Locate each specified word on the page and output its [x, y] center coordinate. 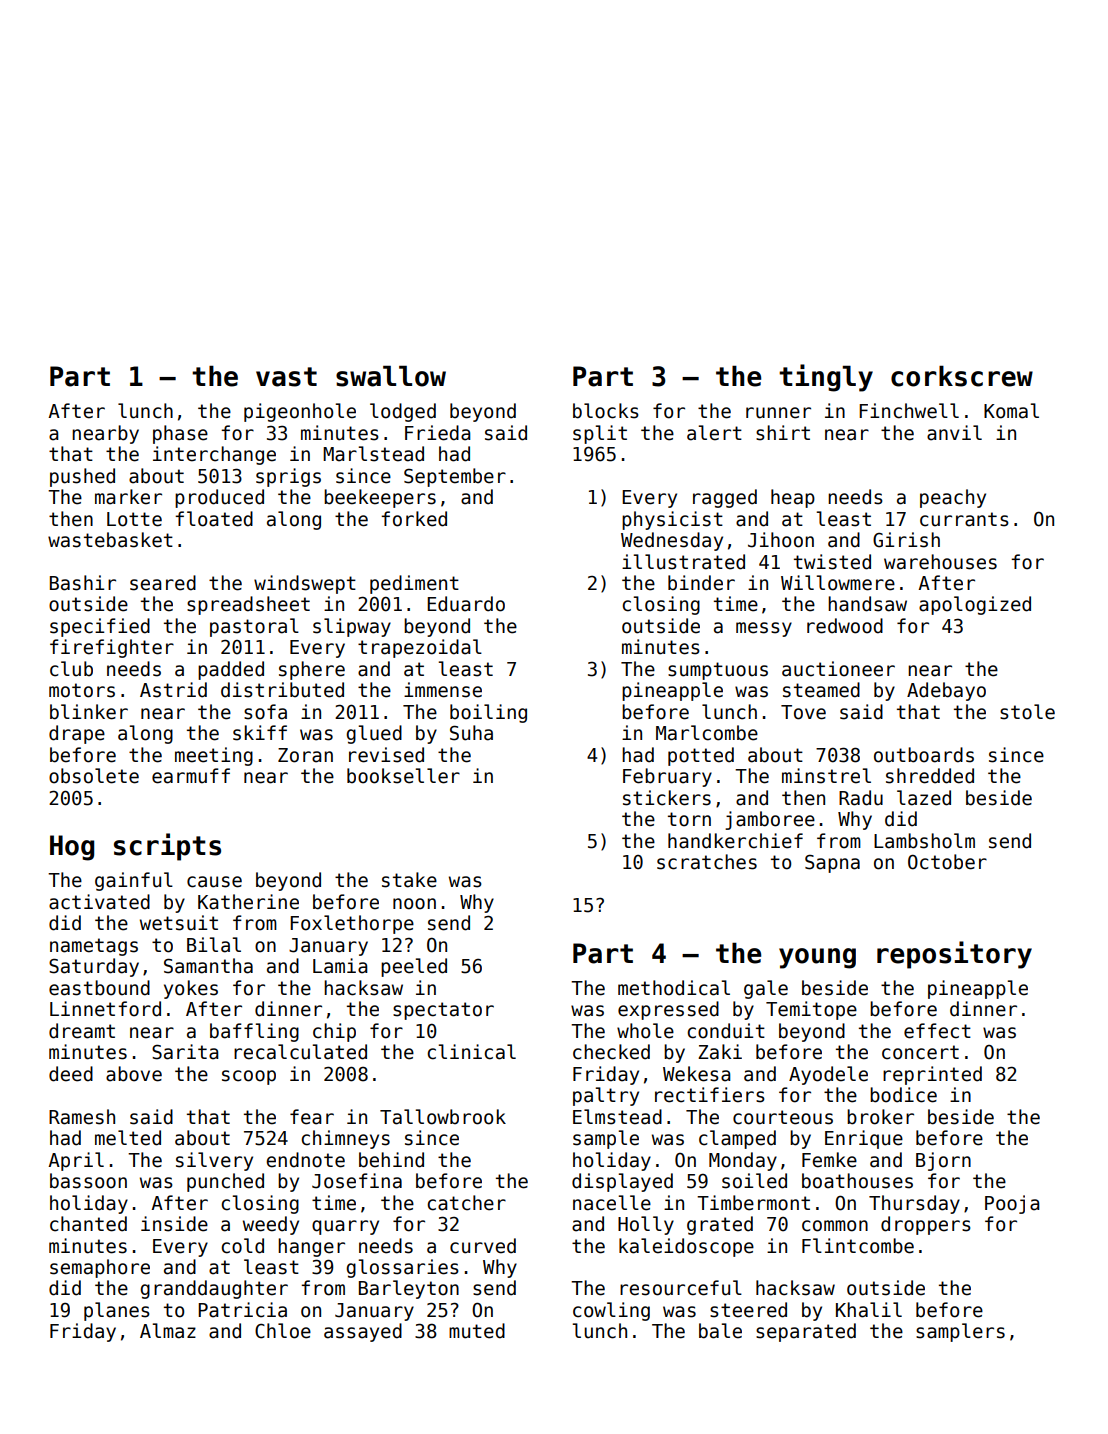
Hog [72, 848]
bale [720, 1331]
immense [443, 690]
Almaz [168, 1331]
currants [964, 519]
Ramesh [82, 1117]
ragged [725, 498]
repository [954, 955]
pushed [82, 477]
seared [163, 583]
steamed [821, 690]
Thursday [914, 1204]
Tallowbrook [443, 1117]
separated [806, 1332]
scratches [707, 862]
